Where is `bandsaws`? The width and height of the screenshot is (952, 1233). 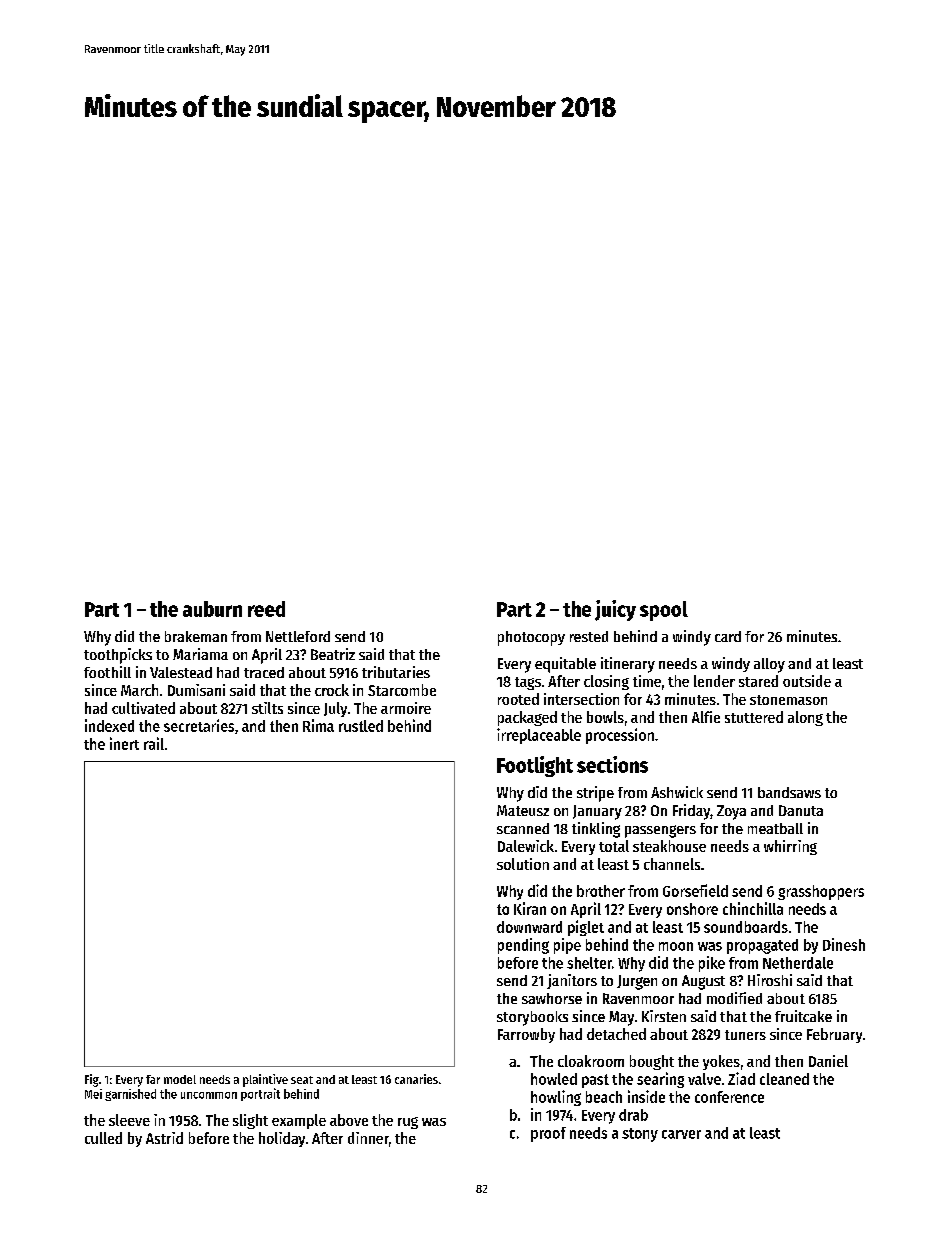
bandsaws is located at coordinates (789, 792).
